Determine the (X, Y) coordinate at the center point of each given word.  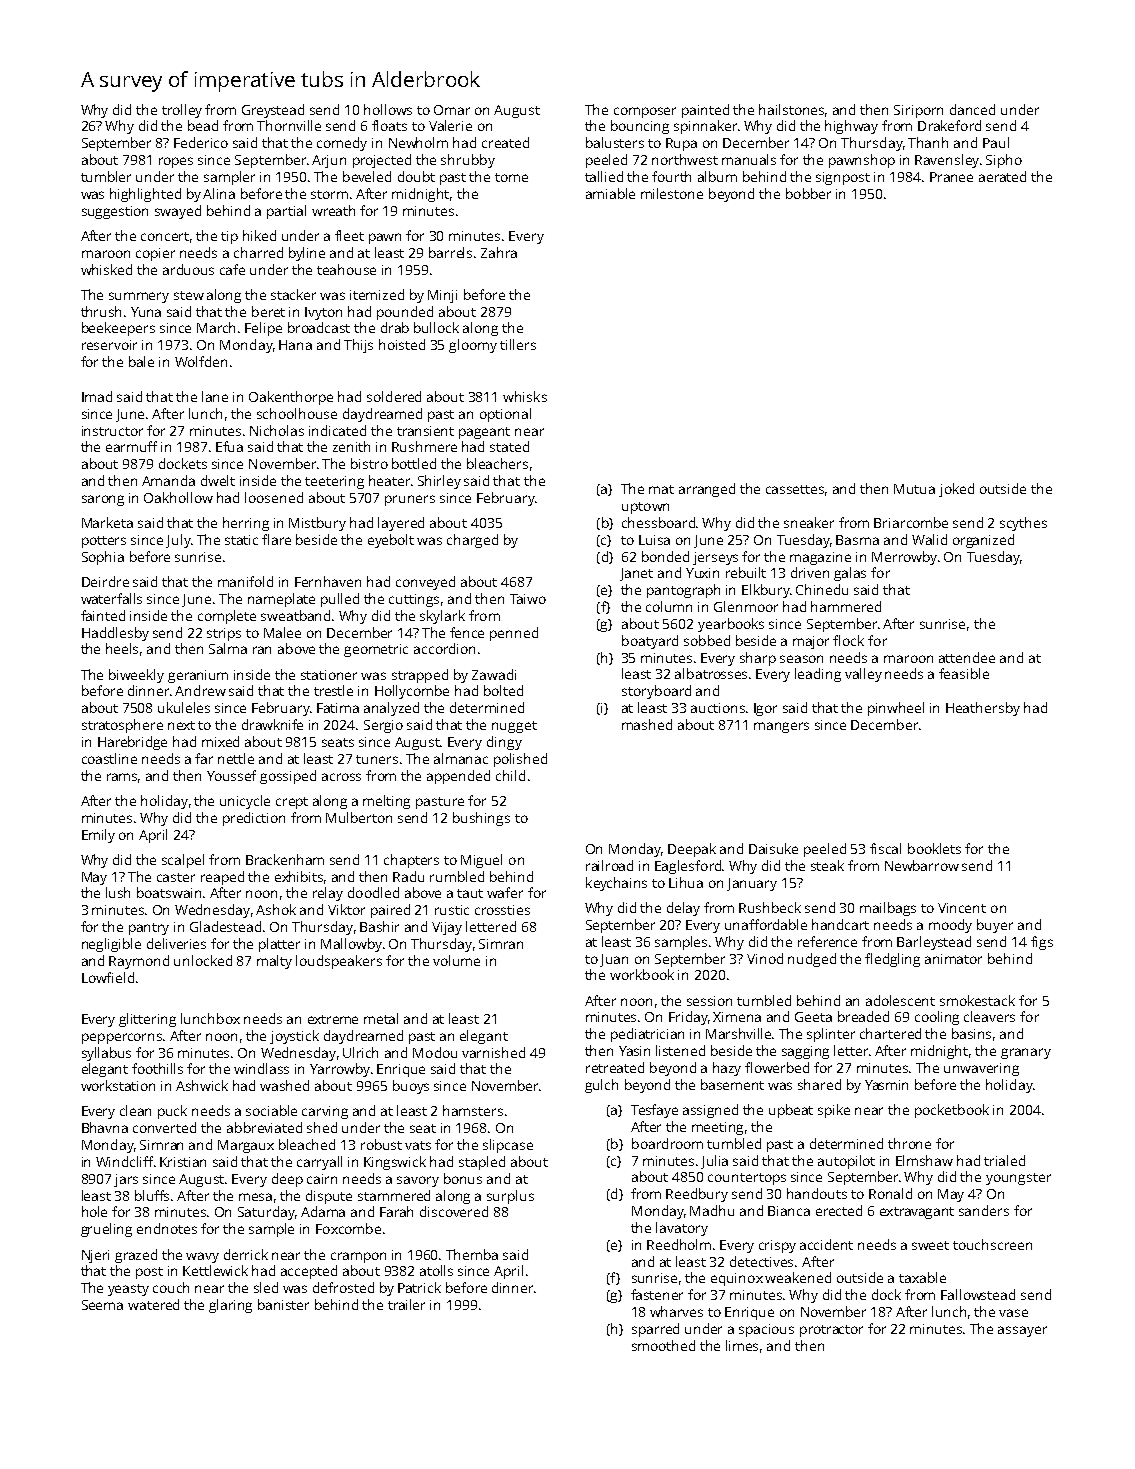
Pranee (951, 177)
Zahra (499, 252)
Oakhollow (178, 497)
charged (472, 541)
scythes (1023, 524)
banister (283, 1304)
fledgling (892, 960)
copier (155, 254)
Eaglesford (688, 867)
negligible (111, 945)
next (181, 725)
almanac (461, 758)
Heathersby (983, 709)
